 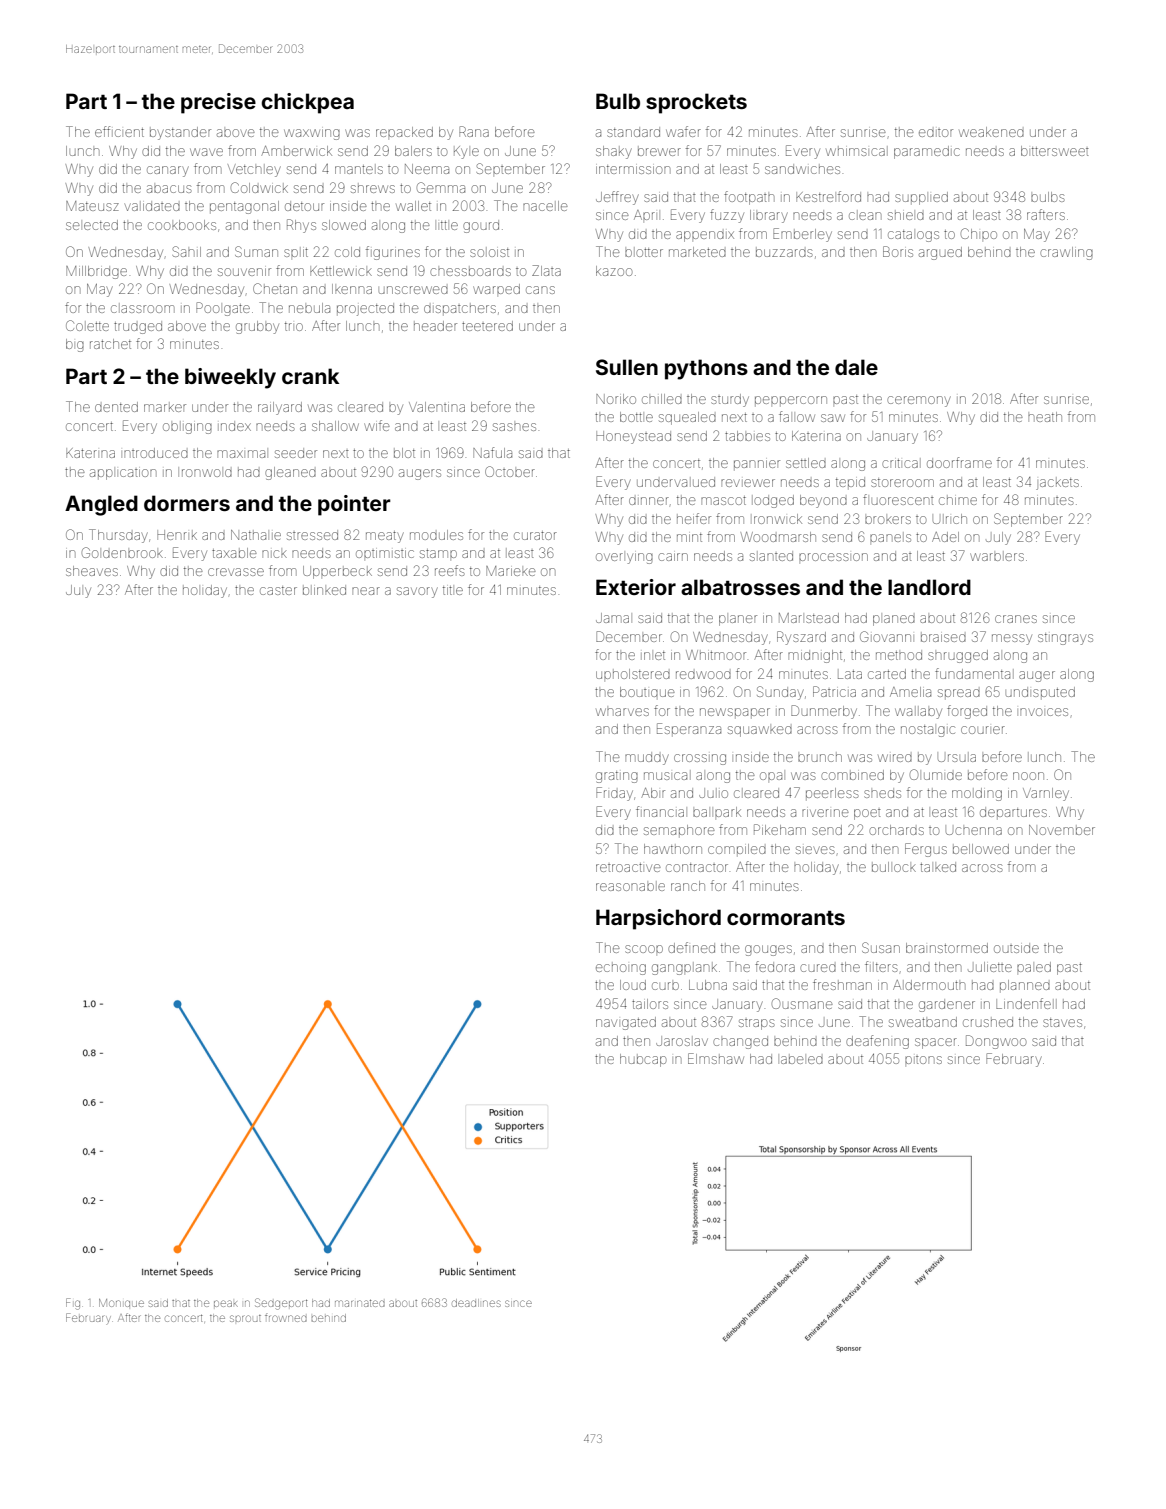 I want to click on echoing, so click(x=621, y=968).
